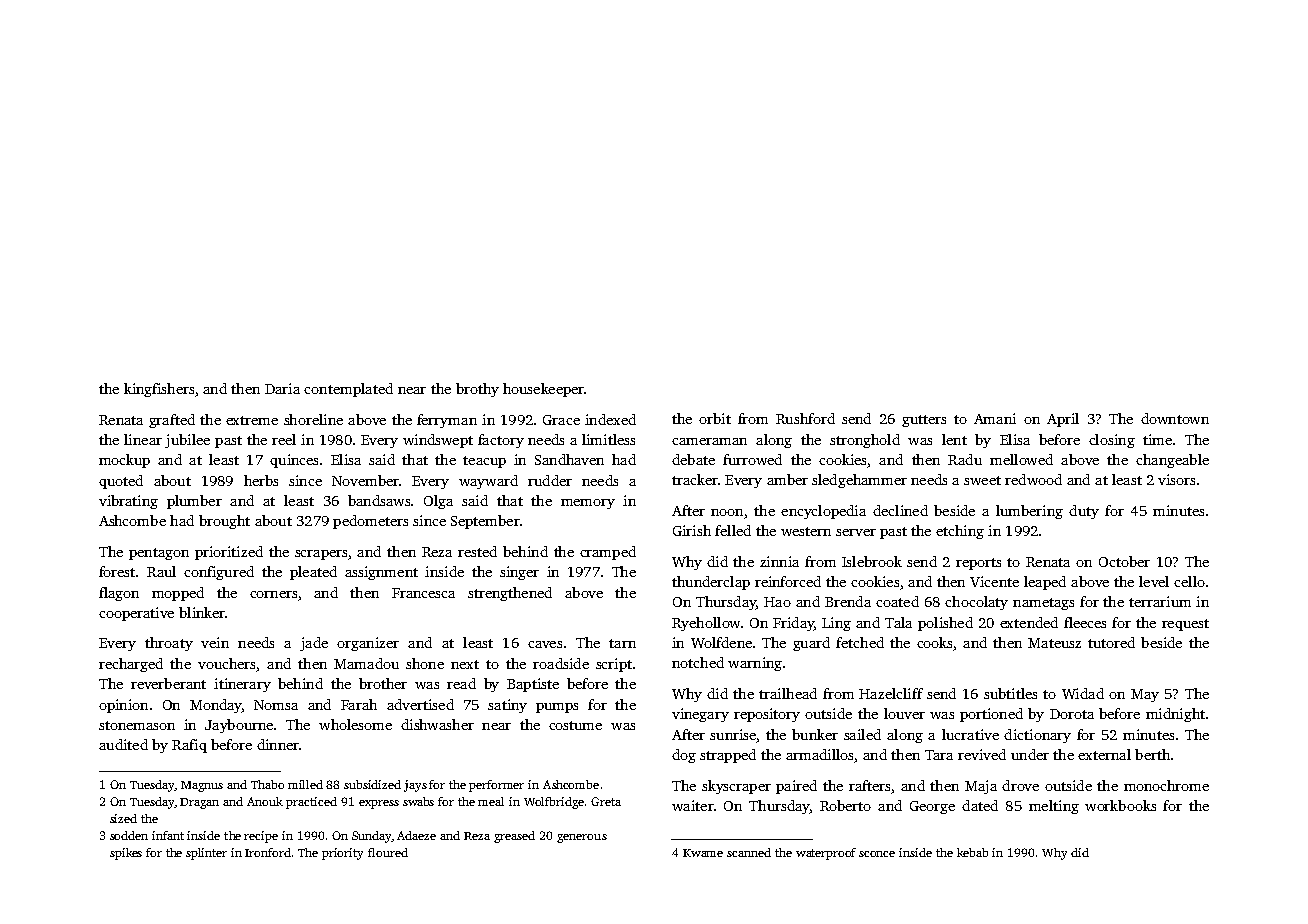 The width and height of the screenshot is (1308, 924). What do you see at coordinates (206, 854) in the screenshot?
I see `splinter` at bounding box center [206, 854].
